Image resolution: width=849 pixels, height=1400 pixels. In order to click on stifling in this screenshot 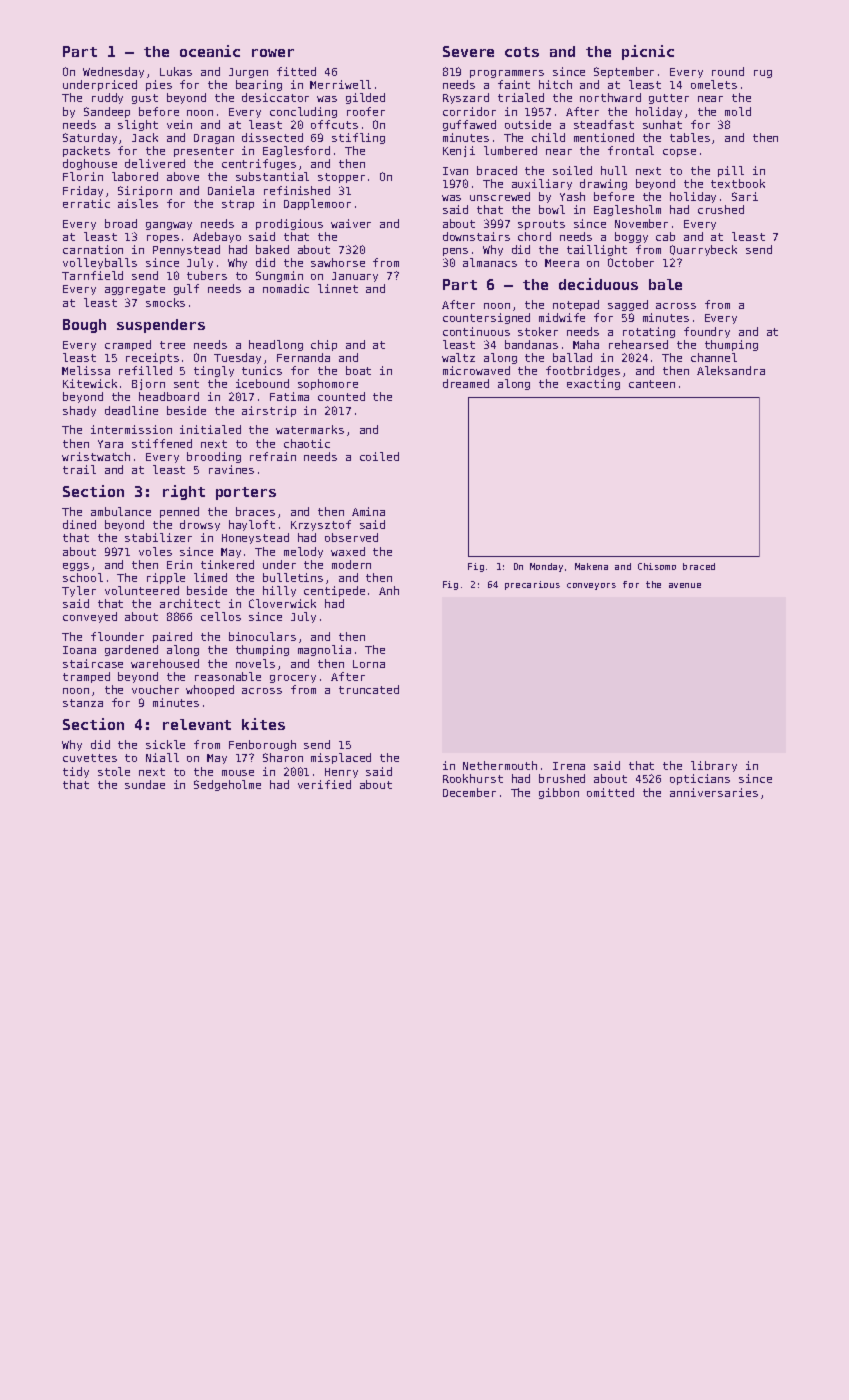, I will do `click(358, 138)`.
